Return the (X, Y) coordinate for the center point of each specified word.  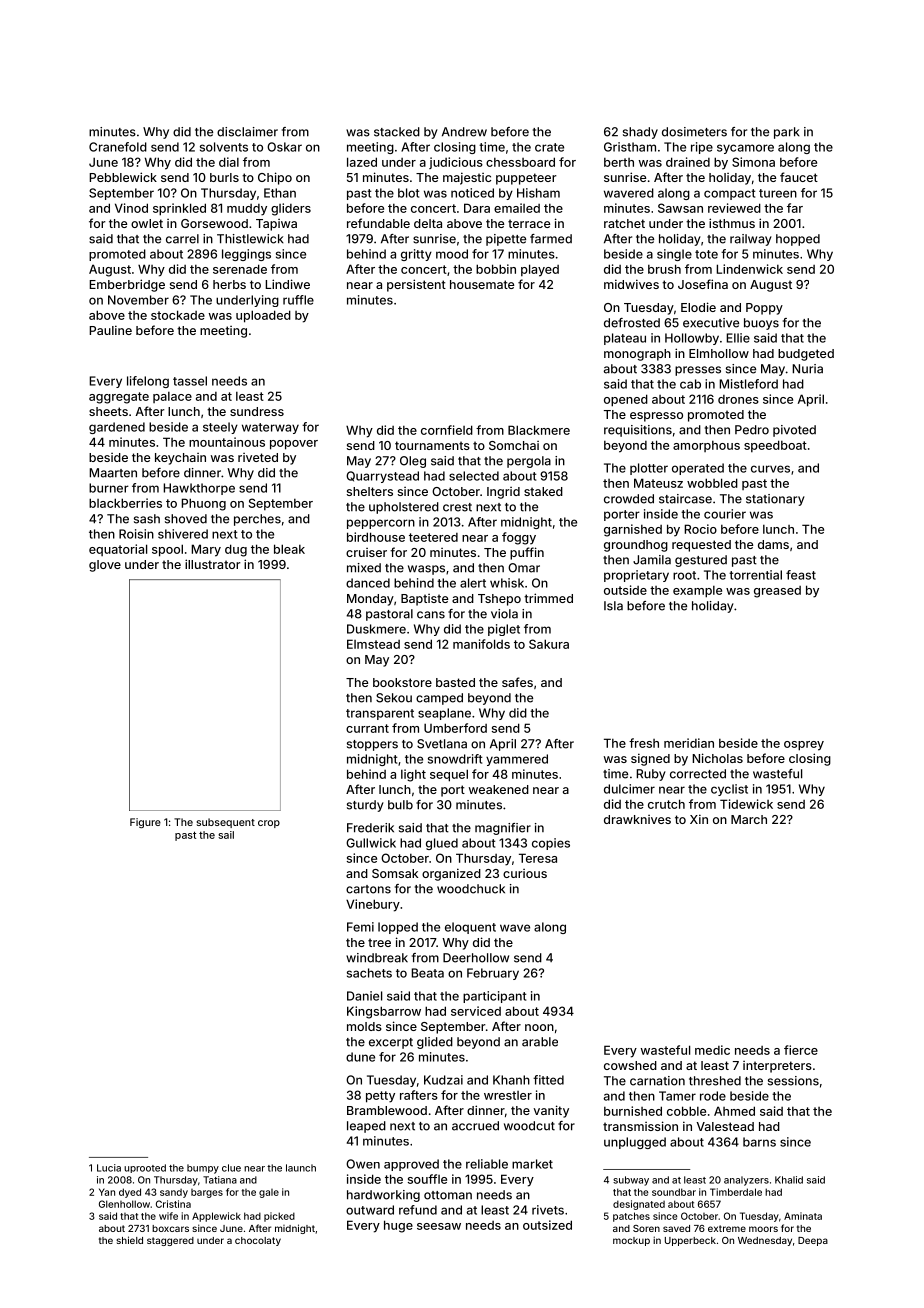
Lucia (109, 1168)
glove (105, 566)
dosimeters (694, 132)
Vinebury (373, 905)
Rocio (700, 529)
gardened (117, 428)
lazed (362, 162)
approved (411, 1165)
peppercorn (381, 524)
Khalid (789, 1180)
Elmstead (373, 644)
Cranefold (118, 147)
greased (777, 592)
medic (712, 1050)
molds (364, 1026)
